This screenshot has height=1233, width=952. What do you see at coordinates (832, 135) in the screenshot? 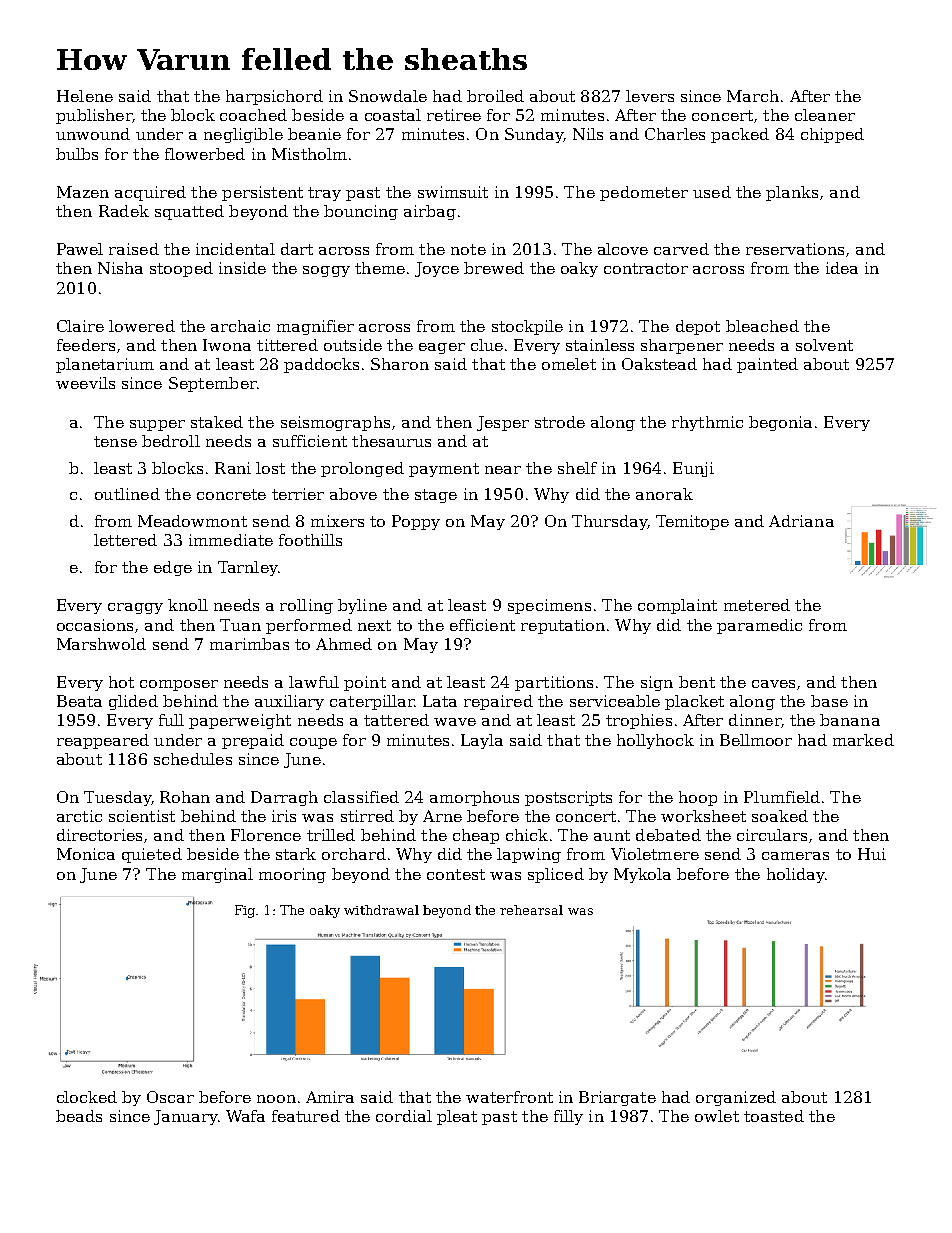
I see `chipped` at bounding box center [832, 135].
